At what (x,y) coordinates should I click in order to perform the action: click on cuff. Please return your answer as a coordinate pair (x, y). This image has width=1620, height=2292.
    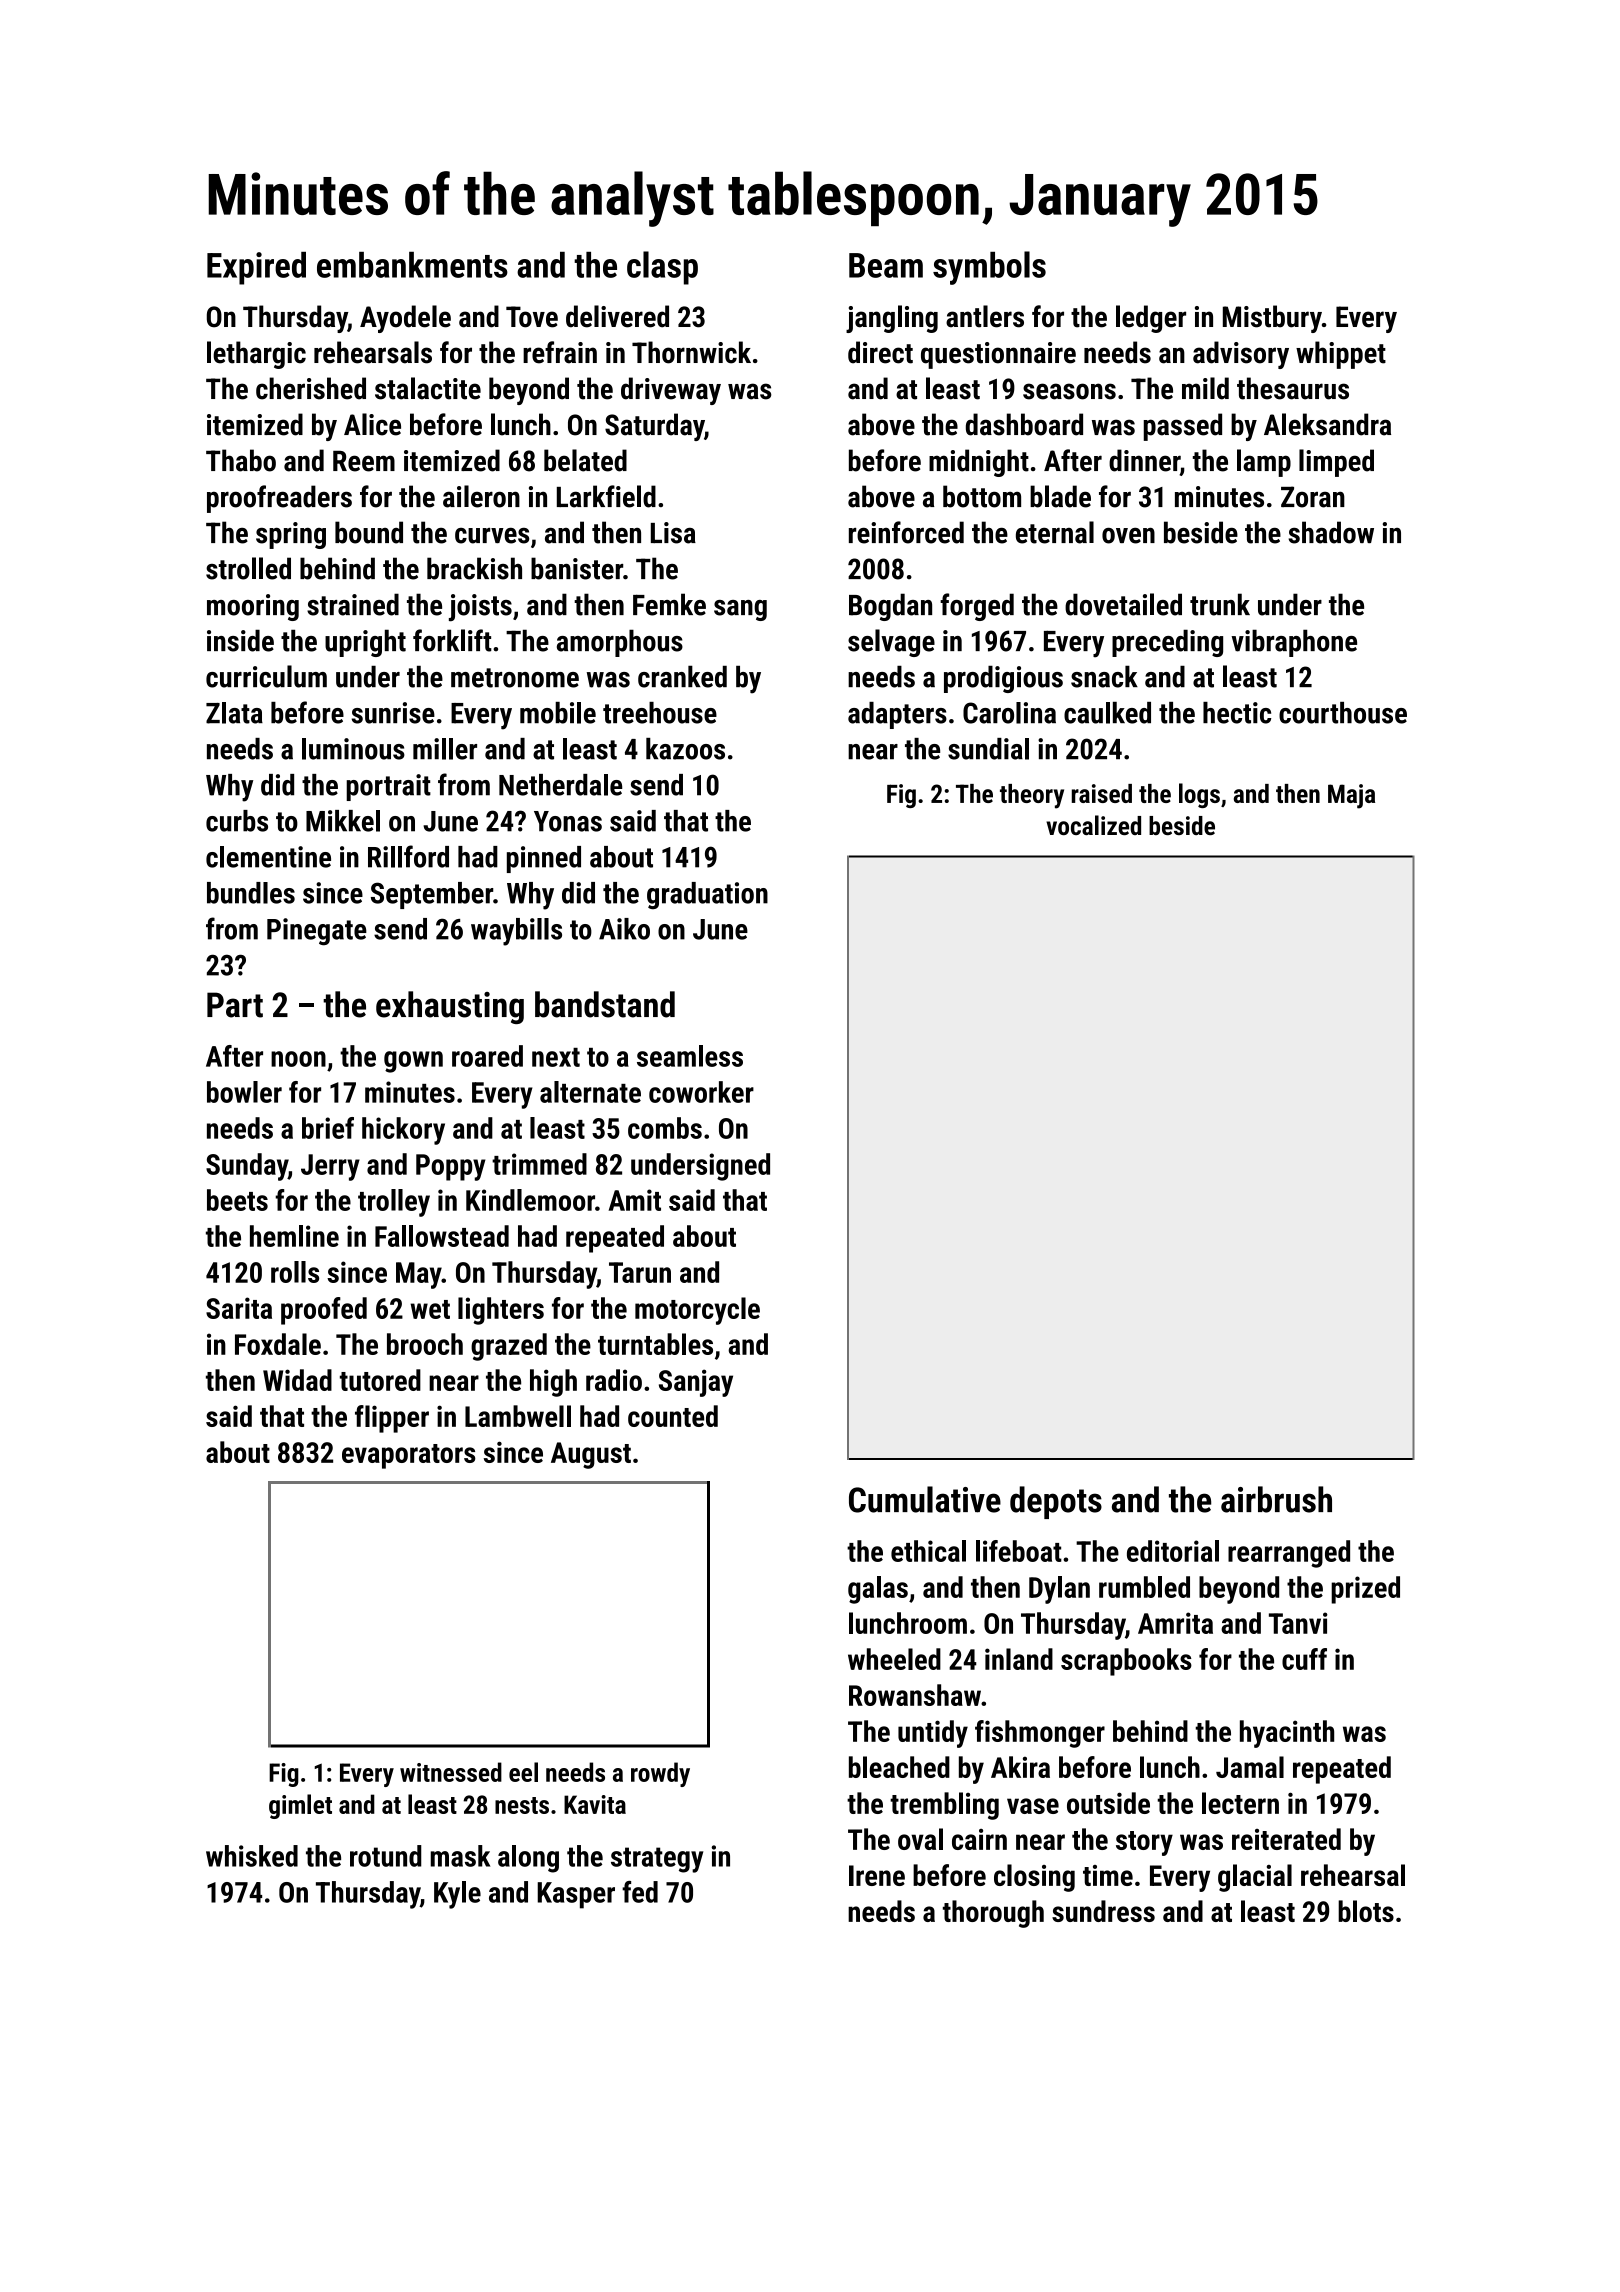
    Looking at the image, I should click on (1304, 1659).
